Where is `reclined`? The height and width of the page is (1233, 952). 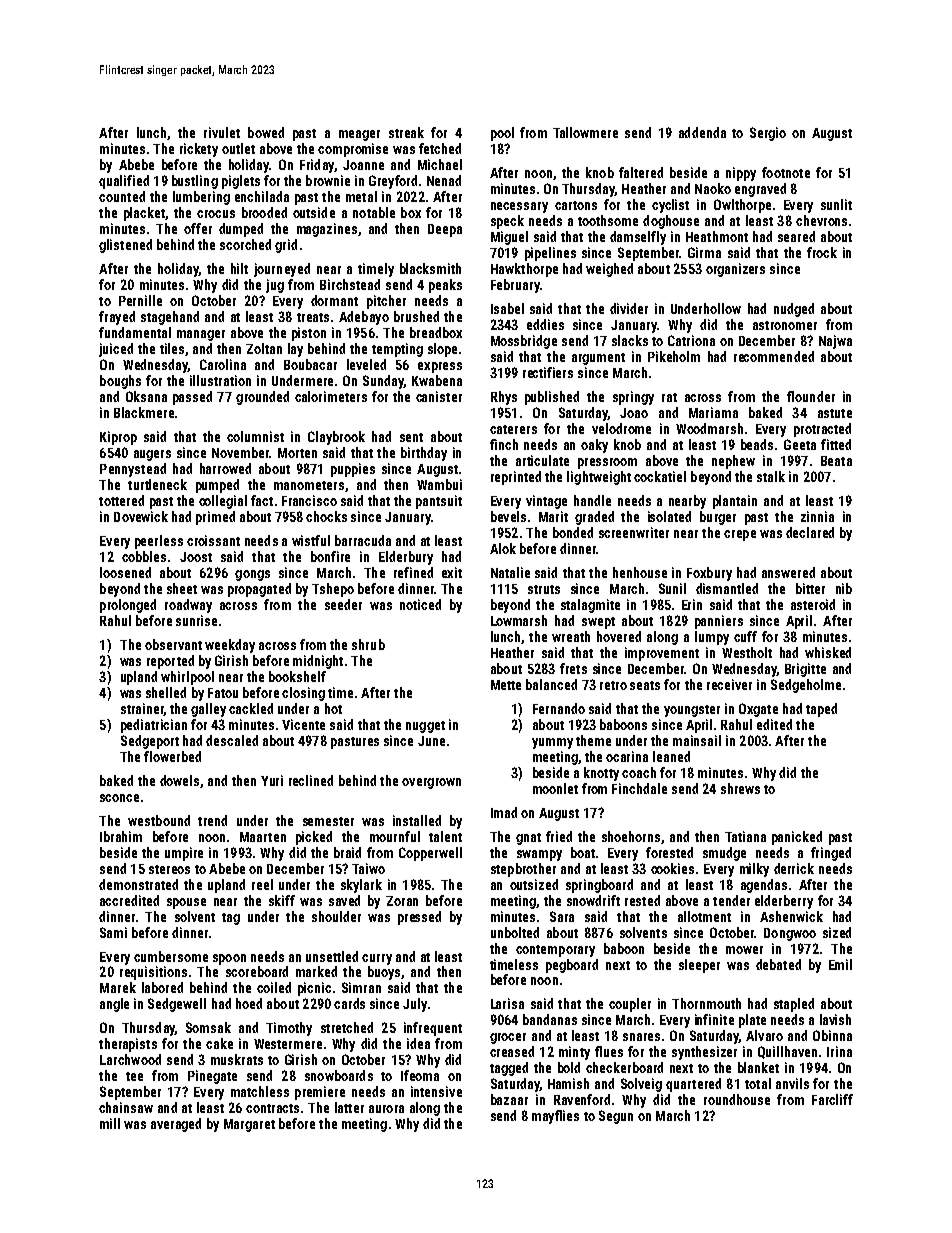
reclined is located at coordinates (311, 780).
